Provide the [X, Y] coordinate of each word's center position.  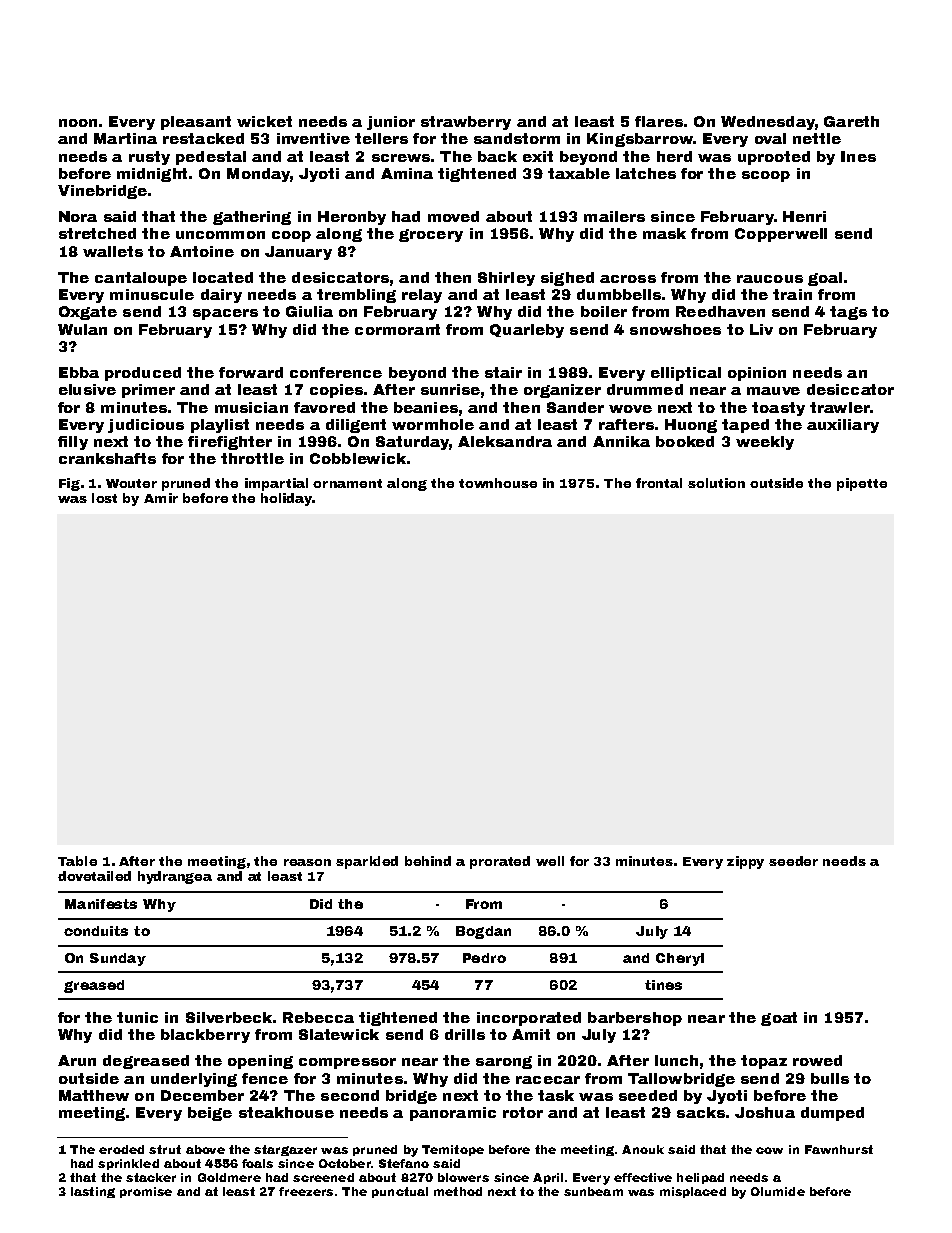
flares [659, 121]
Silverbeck [229, 1017]
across [628, 279]
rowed [817, 1060]
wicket [264, 121]
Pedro [484, 958]
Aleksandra [505, 441]
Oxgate [88, 313]
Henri [804, 216]
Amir [161, 498]
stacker [151, 1177]
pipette [862, 484]
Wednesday [768, 123]
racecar [548, 1080]
